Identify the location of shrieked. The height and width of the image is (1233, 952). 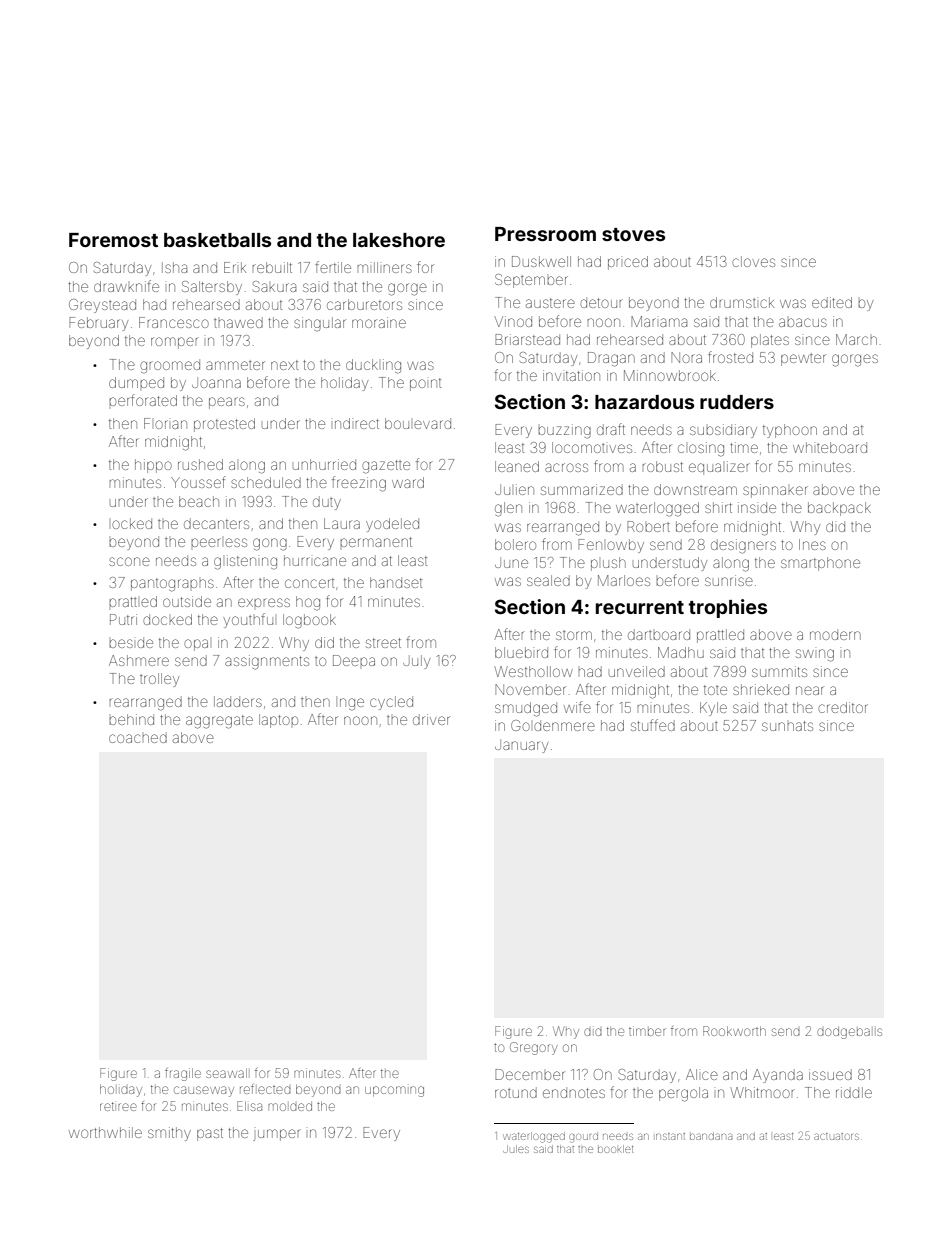
(761, 689).
